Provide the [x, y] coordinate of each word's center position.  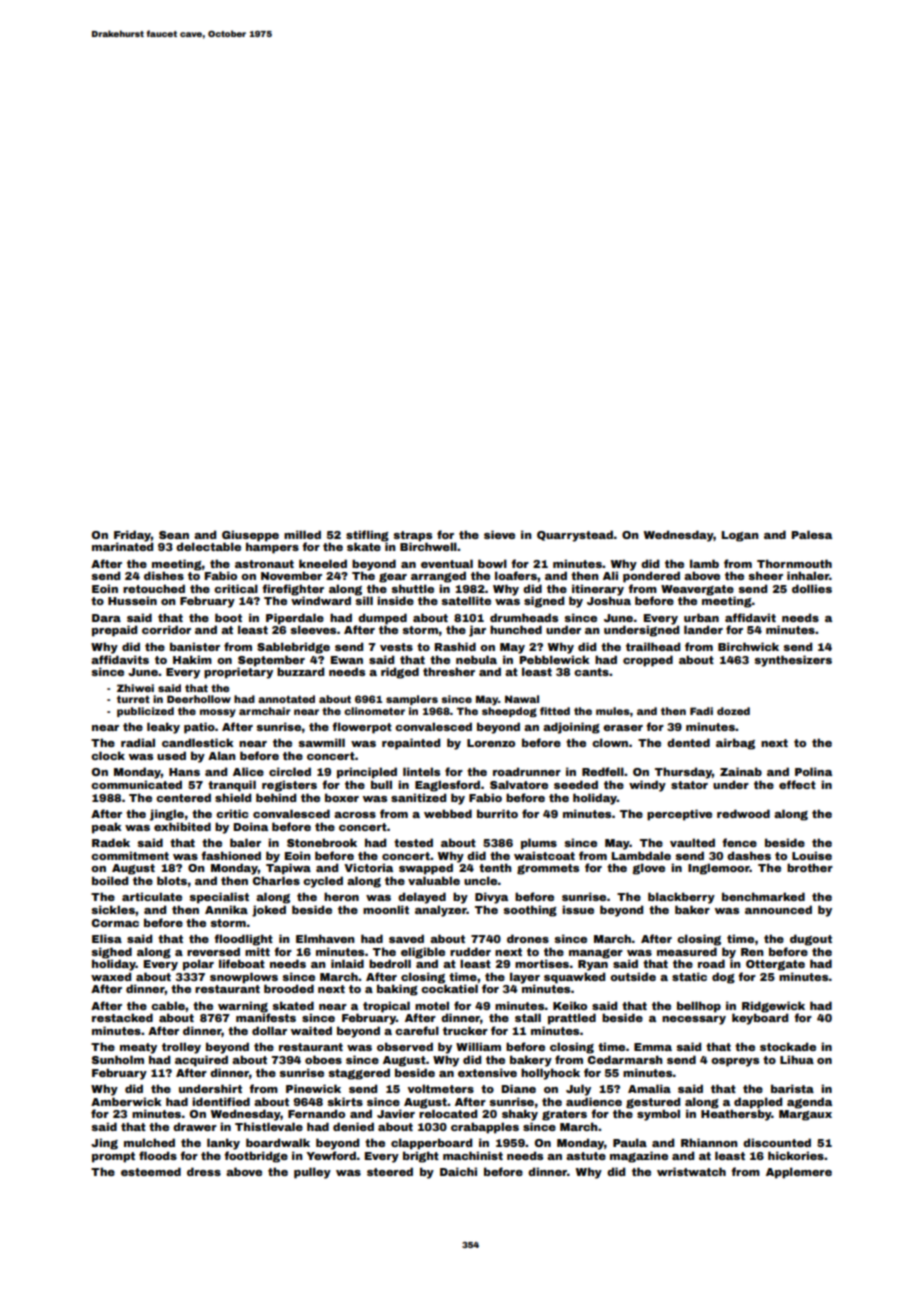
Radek [111, 842]
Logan [740, 536]
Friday [132, 536]
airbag [735, 744]
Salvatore [519, 784]
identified [221, 1101]
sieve [499, 534]
